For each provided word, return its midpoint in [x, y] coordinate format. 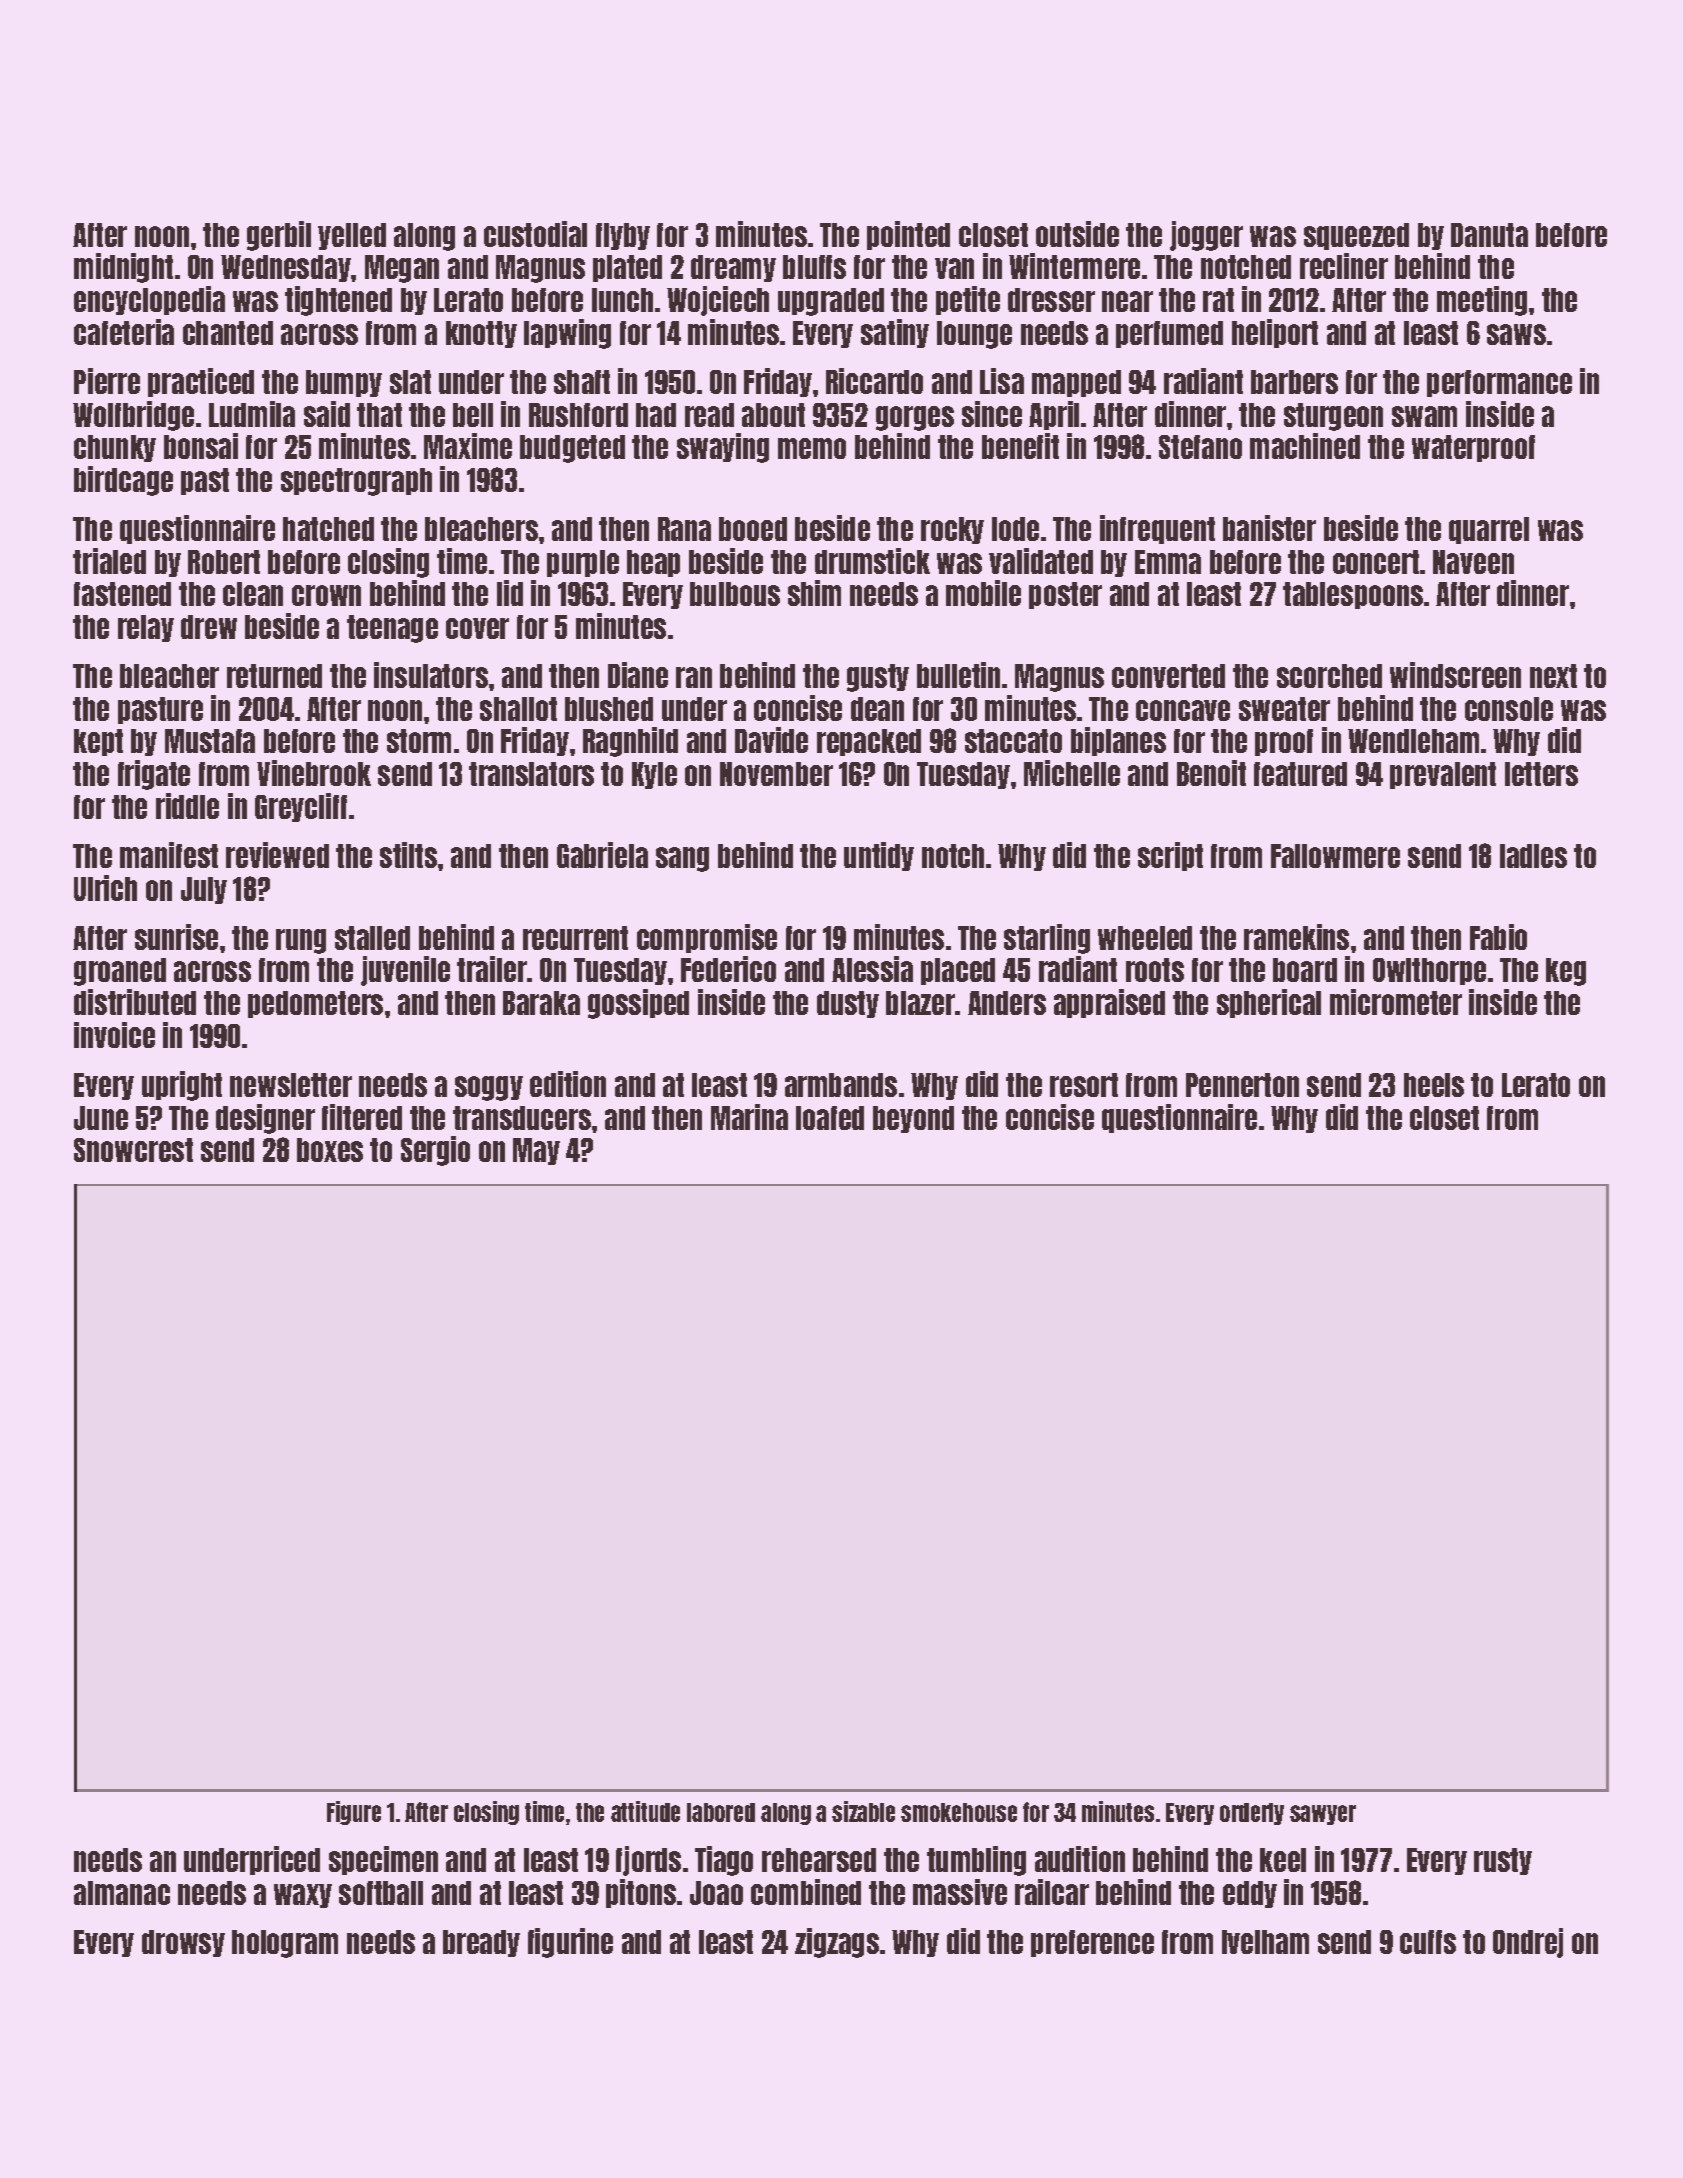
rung [301, 941]
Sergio [435, 1151]
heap [653, 563]
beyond [913, 1119]
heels [1434, 1085]
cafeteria [124, 332]
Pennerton [1242, 1085]
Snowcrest [133, 1150]
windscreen [1455, 675]
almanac [122, 1893]
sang [682, 859]
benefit [1020, 446]
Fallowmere [1335, 856]
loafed [830, 1118]
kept [98, 742]
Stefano [1200, 447]
